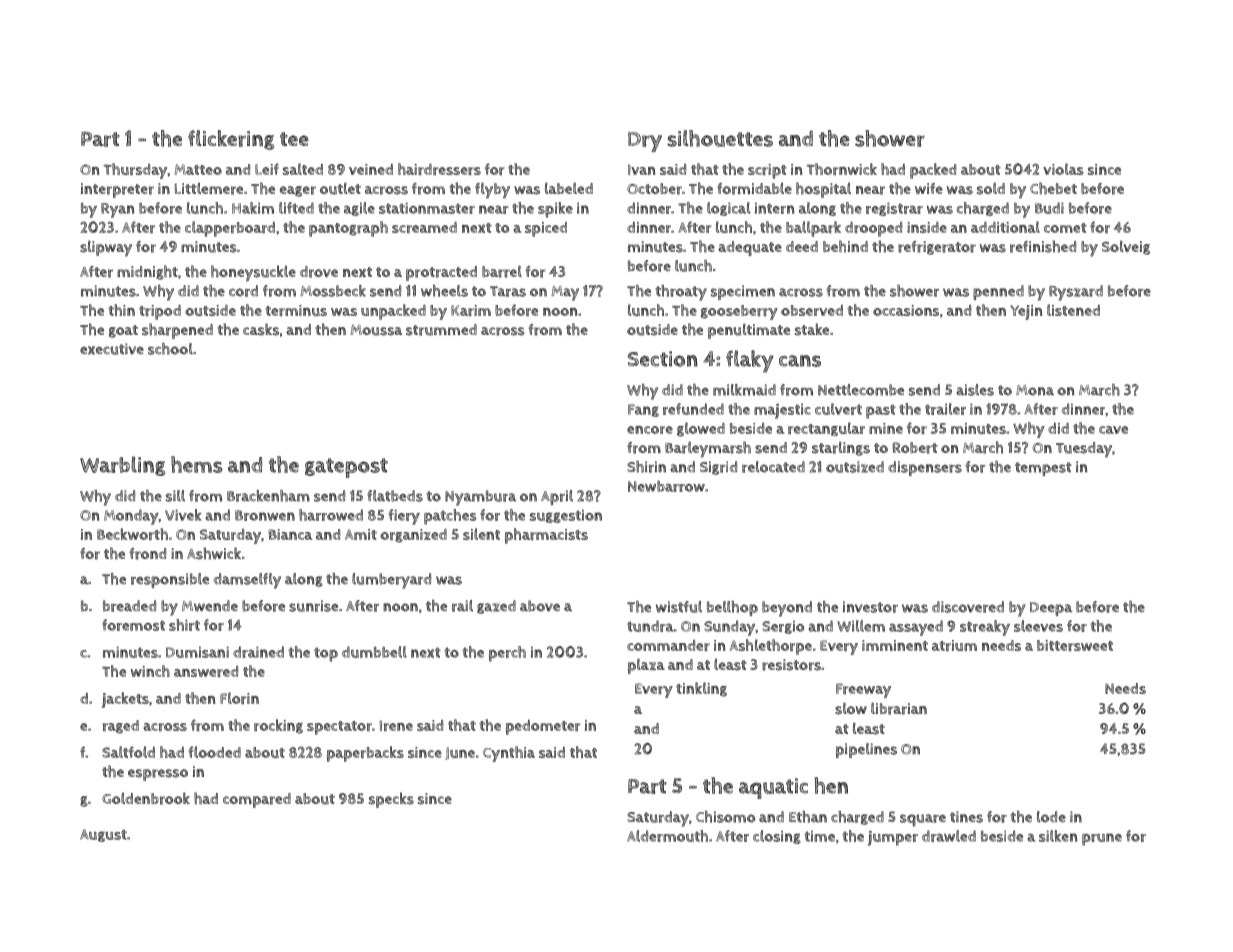  What do you see at coordinates (899, 708) in the screenshot?
I see `librarian` at bounding box center [899, 708].
